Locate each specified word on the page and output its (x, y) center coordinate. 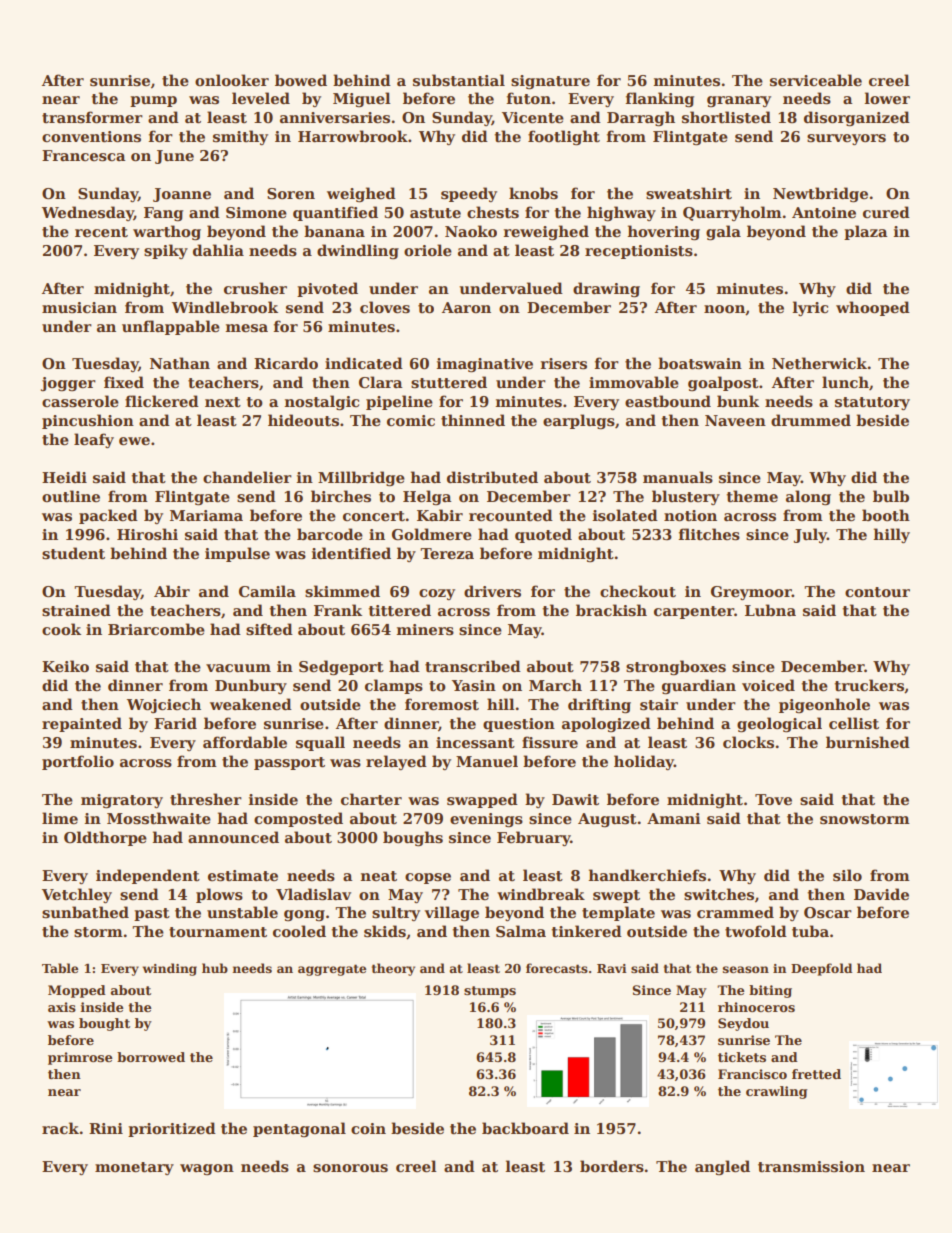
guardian (699, 686)
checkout (638, 591)
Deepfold (821, 969)
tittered (399, 610)
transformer (92, 117)
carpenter (694, 612)
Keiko (65, 666)
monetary (134, 1168)
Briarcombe (156, 629)
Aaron (466, 307)
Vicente (533, 117)
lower (887, 98)
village (452, 914)
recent (101, 232)
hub (215, 968)
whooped (873, 308)
